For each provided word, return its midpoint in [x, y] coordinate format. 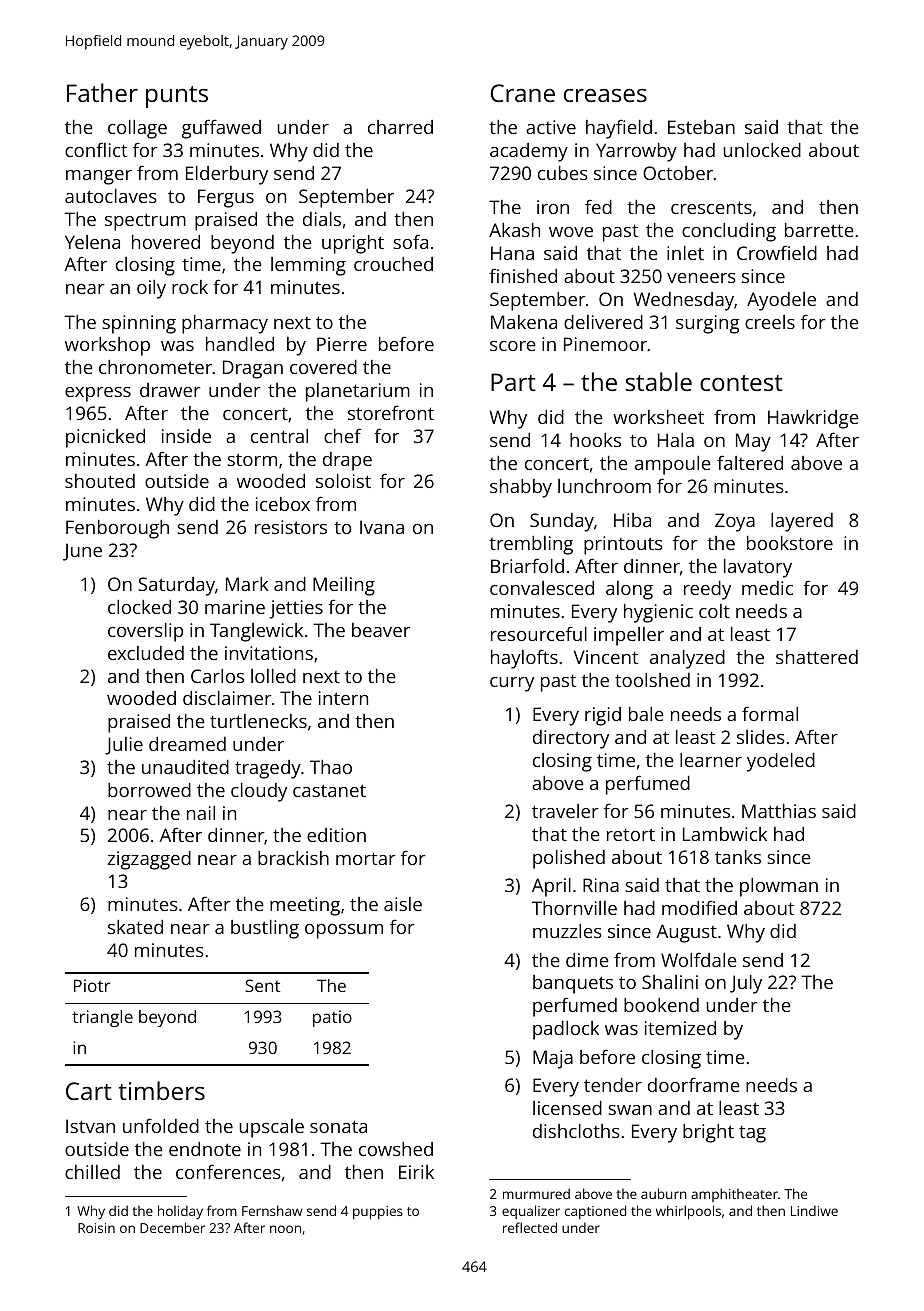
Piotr [92, 985]
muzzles [567, 931]
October [678, 173]
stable [658, 381]
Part [513, 382]
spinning [139, 324]
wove [571, 232]
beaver [381, 630]
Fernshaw [272, 1210]
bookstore [790, 543]
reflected [530, 1227]
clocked [139, 607]
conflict [96, 149]
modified [699, 907]
